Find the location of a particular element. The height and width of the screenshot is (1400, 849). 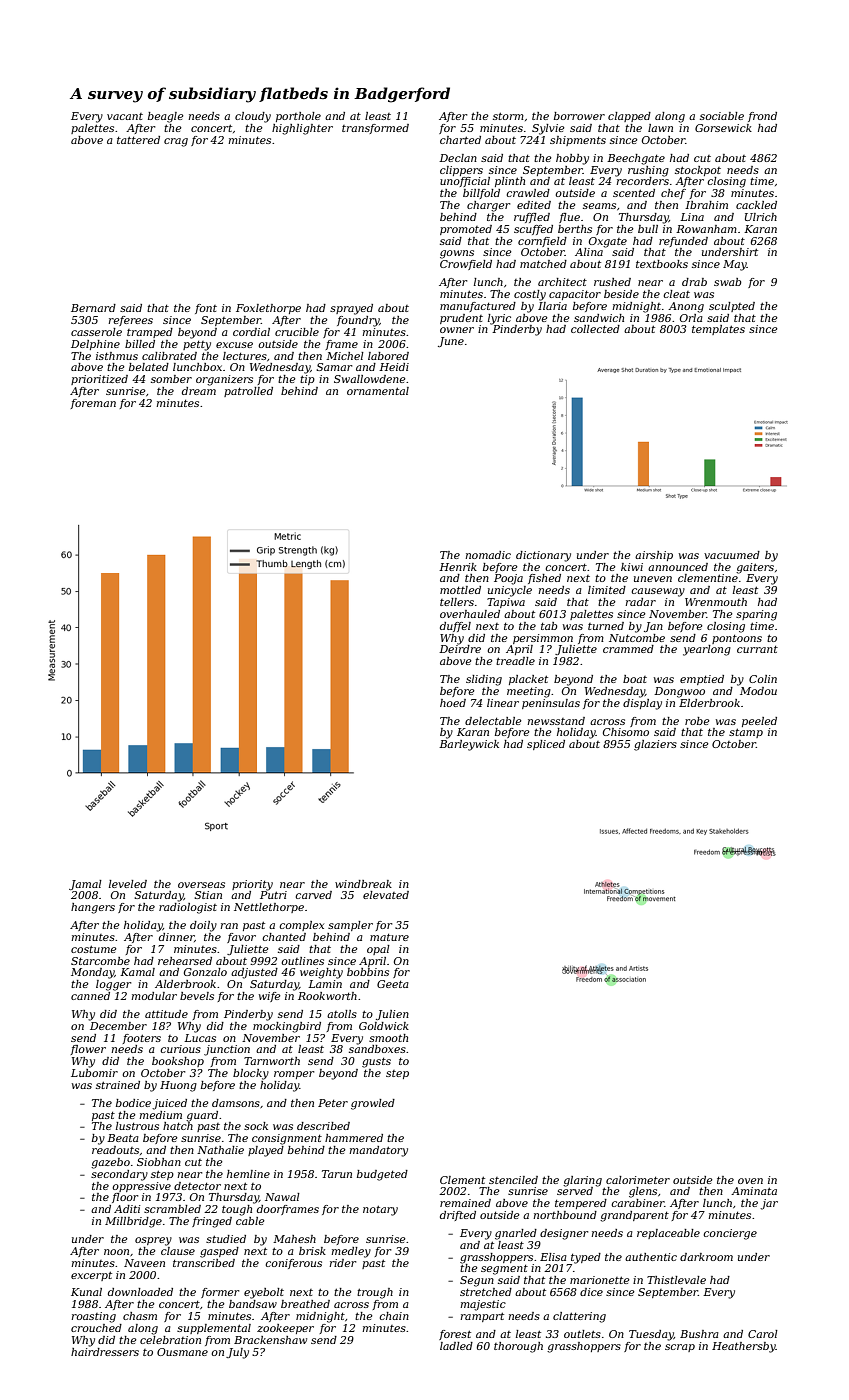

beagle is located at coordinates (166, 117).
